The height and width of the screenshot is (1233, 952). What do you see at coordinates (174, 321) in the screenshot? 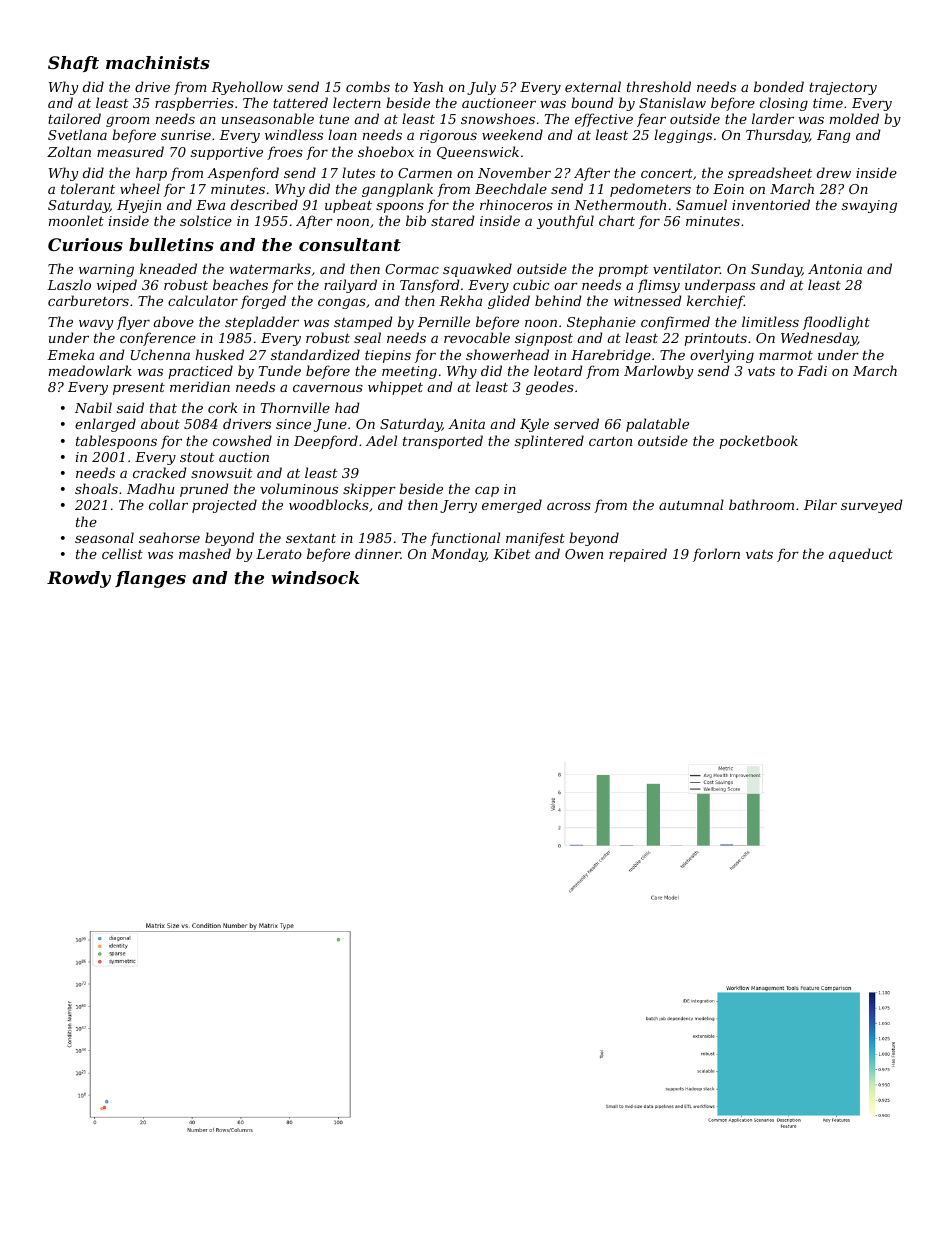
I see `above` at bounding box center [174, 321].
